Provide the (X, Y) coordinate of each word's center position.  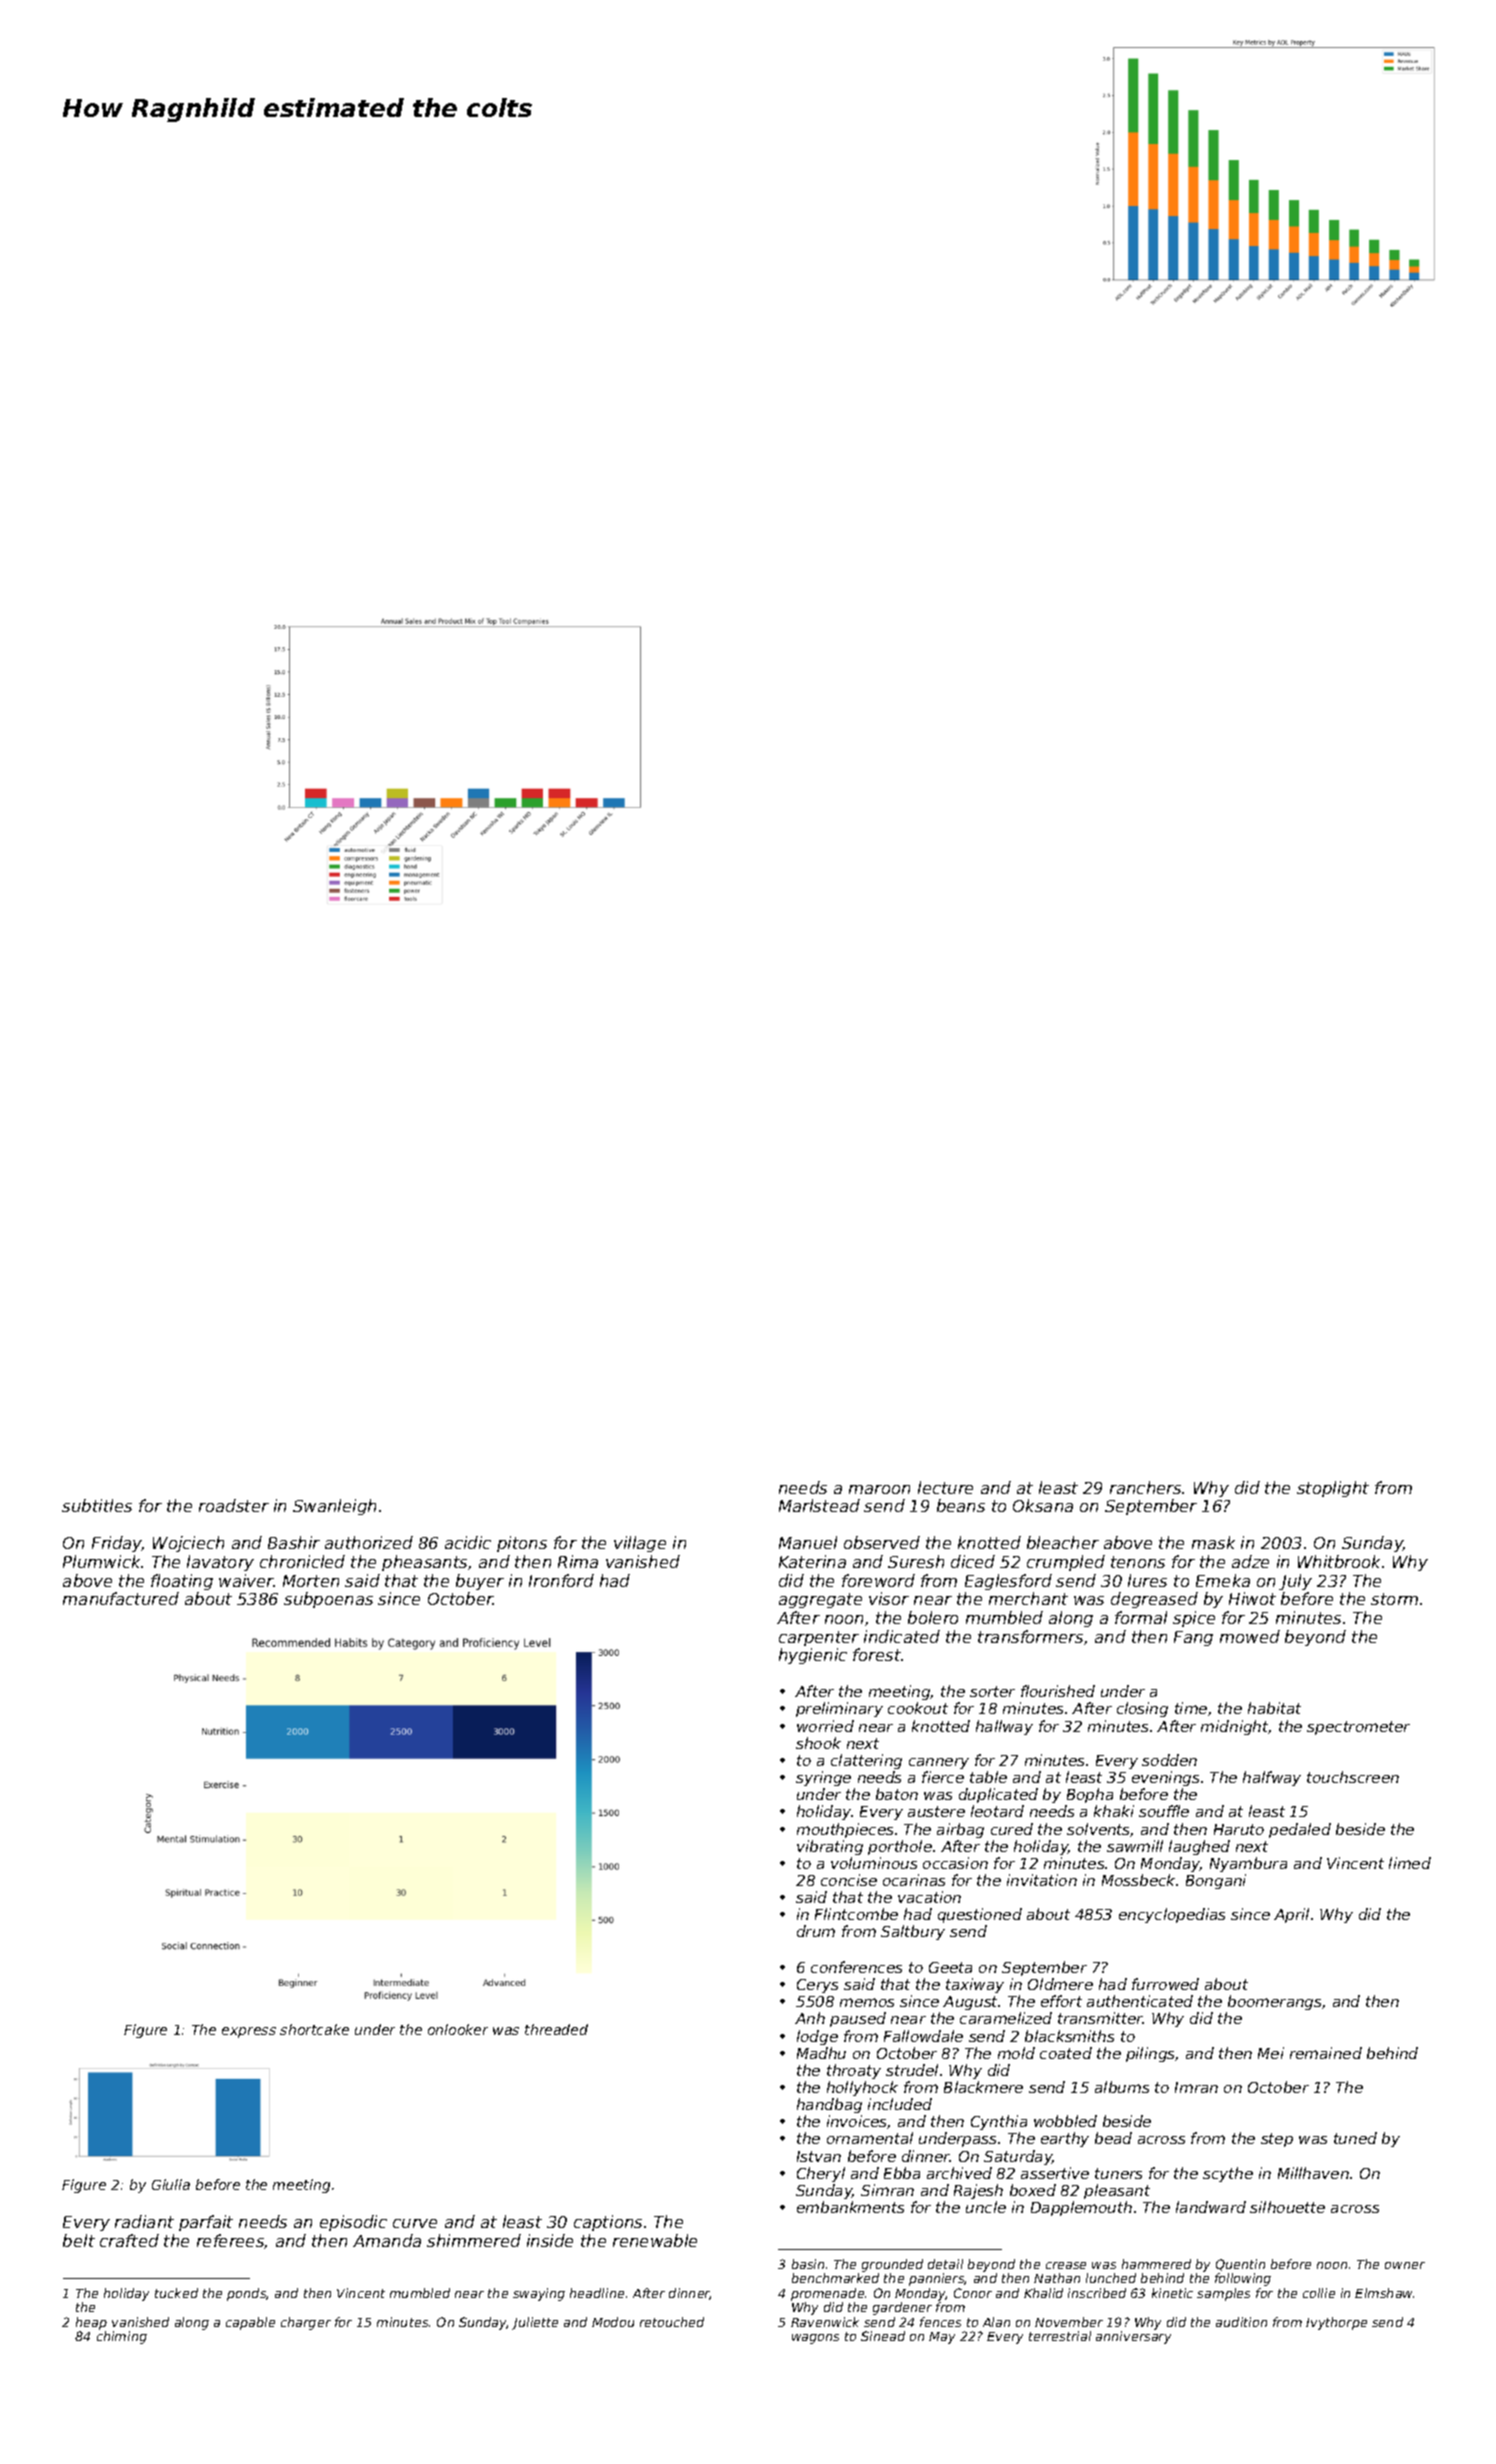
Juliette (535, 2323)
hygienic (813, 1656)
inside (550, 2240)
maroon (879, 1489)
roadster (234, 1505)
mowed (1250, 1636)
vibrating (830, 1847)
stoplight (1333, 1489)
